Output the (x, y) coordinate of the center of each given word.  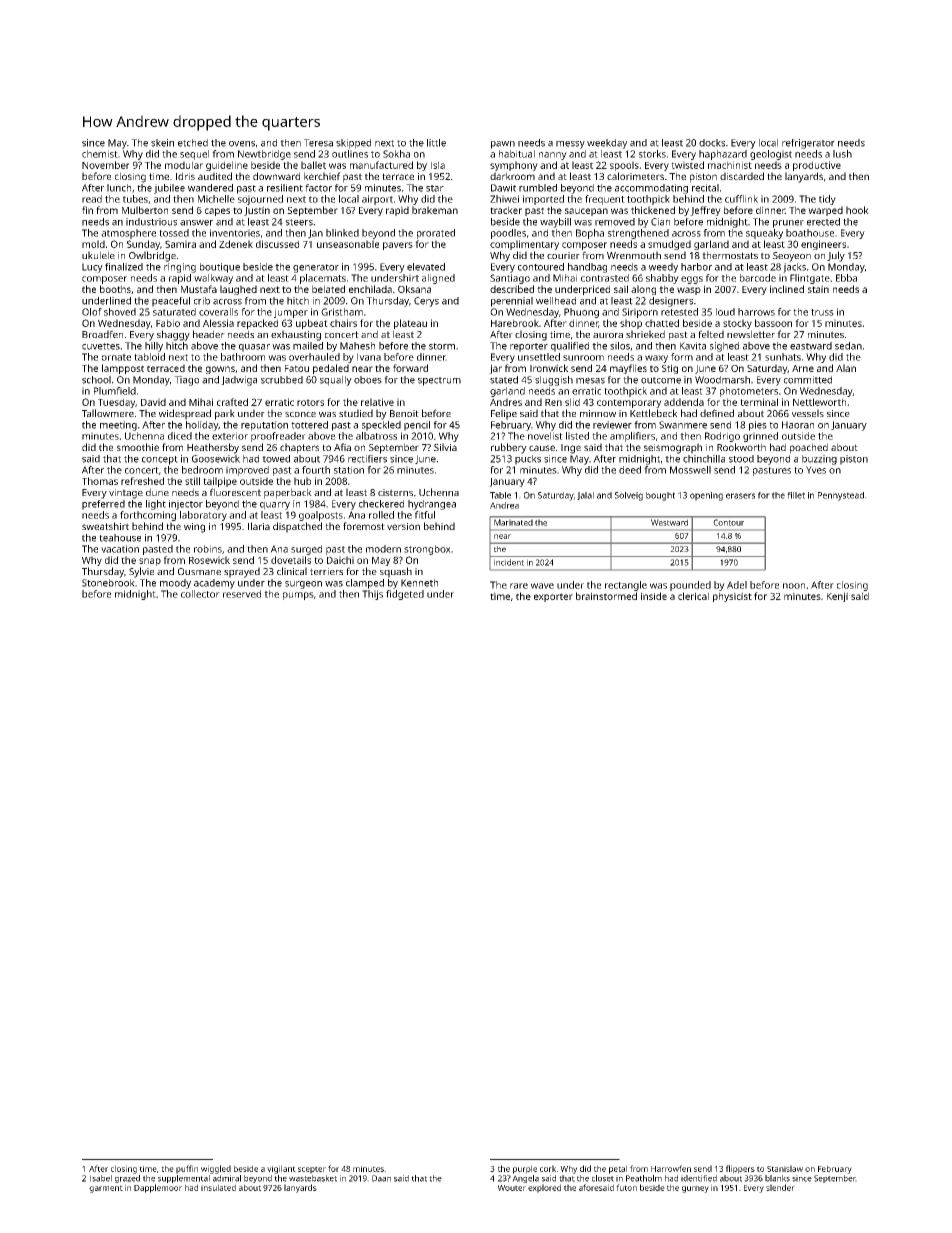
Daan (381, 1178)
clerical (693, 596)
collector (200, 594)
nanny (553, 156)
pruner (788, 224)
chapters (299, 448)
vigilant (281, 1169)
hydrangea (432, 505)
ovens (242, 144)
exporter (553, 597)
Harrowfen (671, 1168)
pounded (690, 586)
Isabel (101, 1178)
